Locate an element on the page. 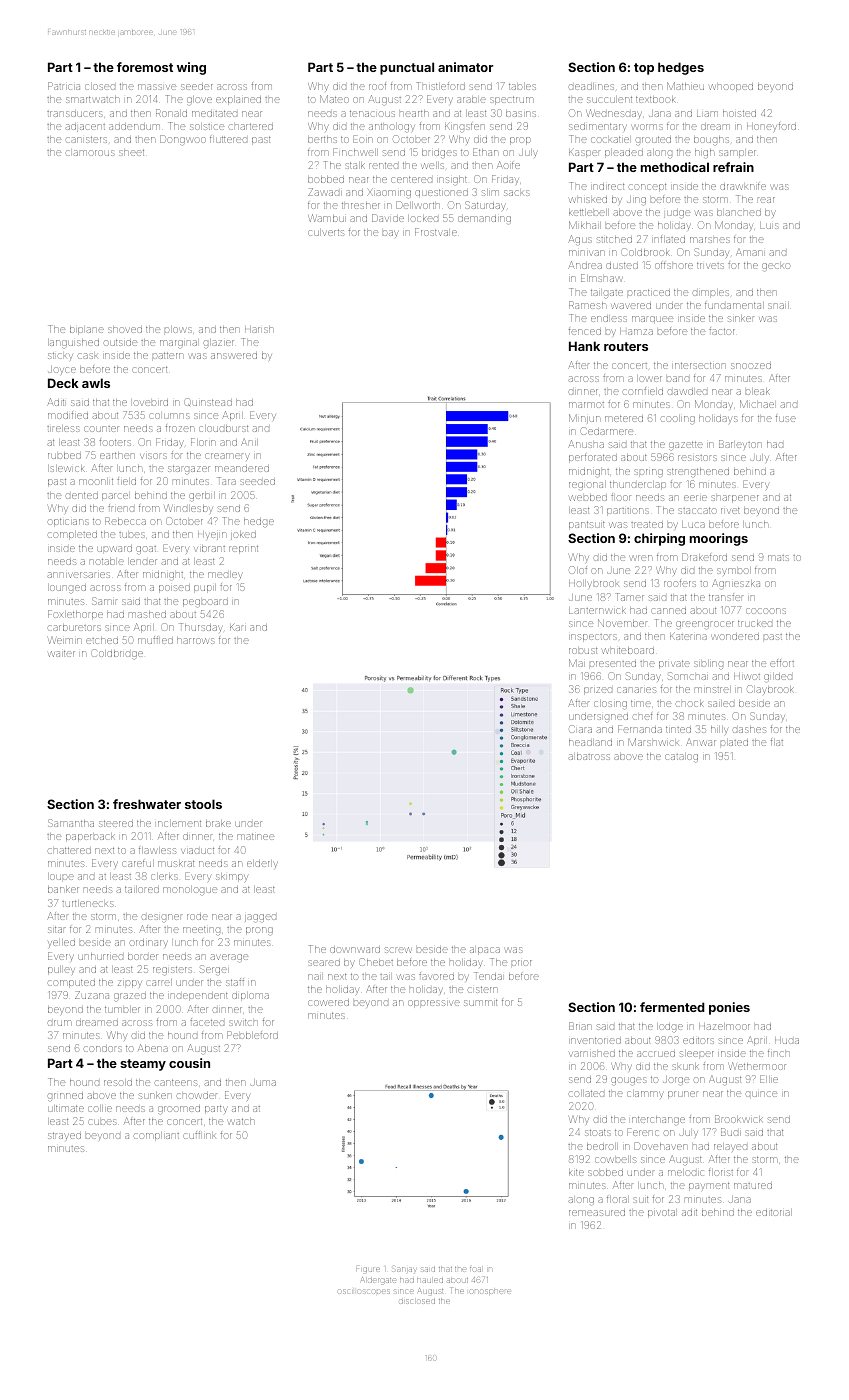 Image resolution: width=849 pixels, height=1400 pixels. wavered is located at coordinates (631, 306).
